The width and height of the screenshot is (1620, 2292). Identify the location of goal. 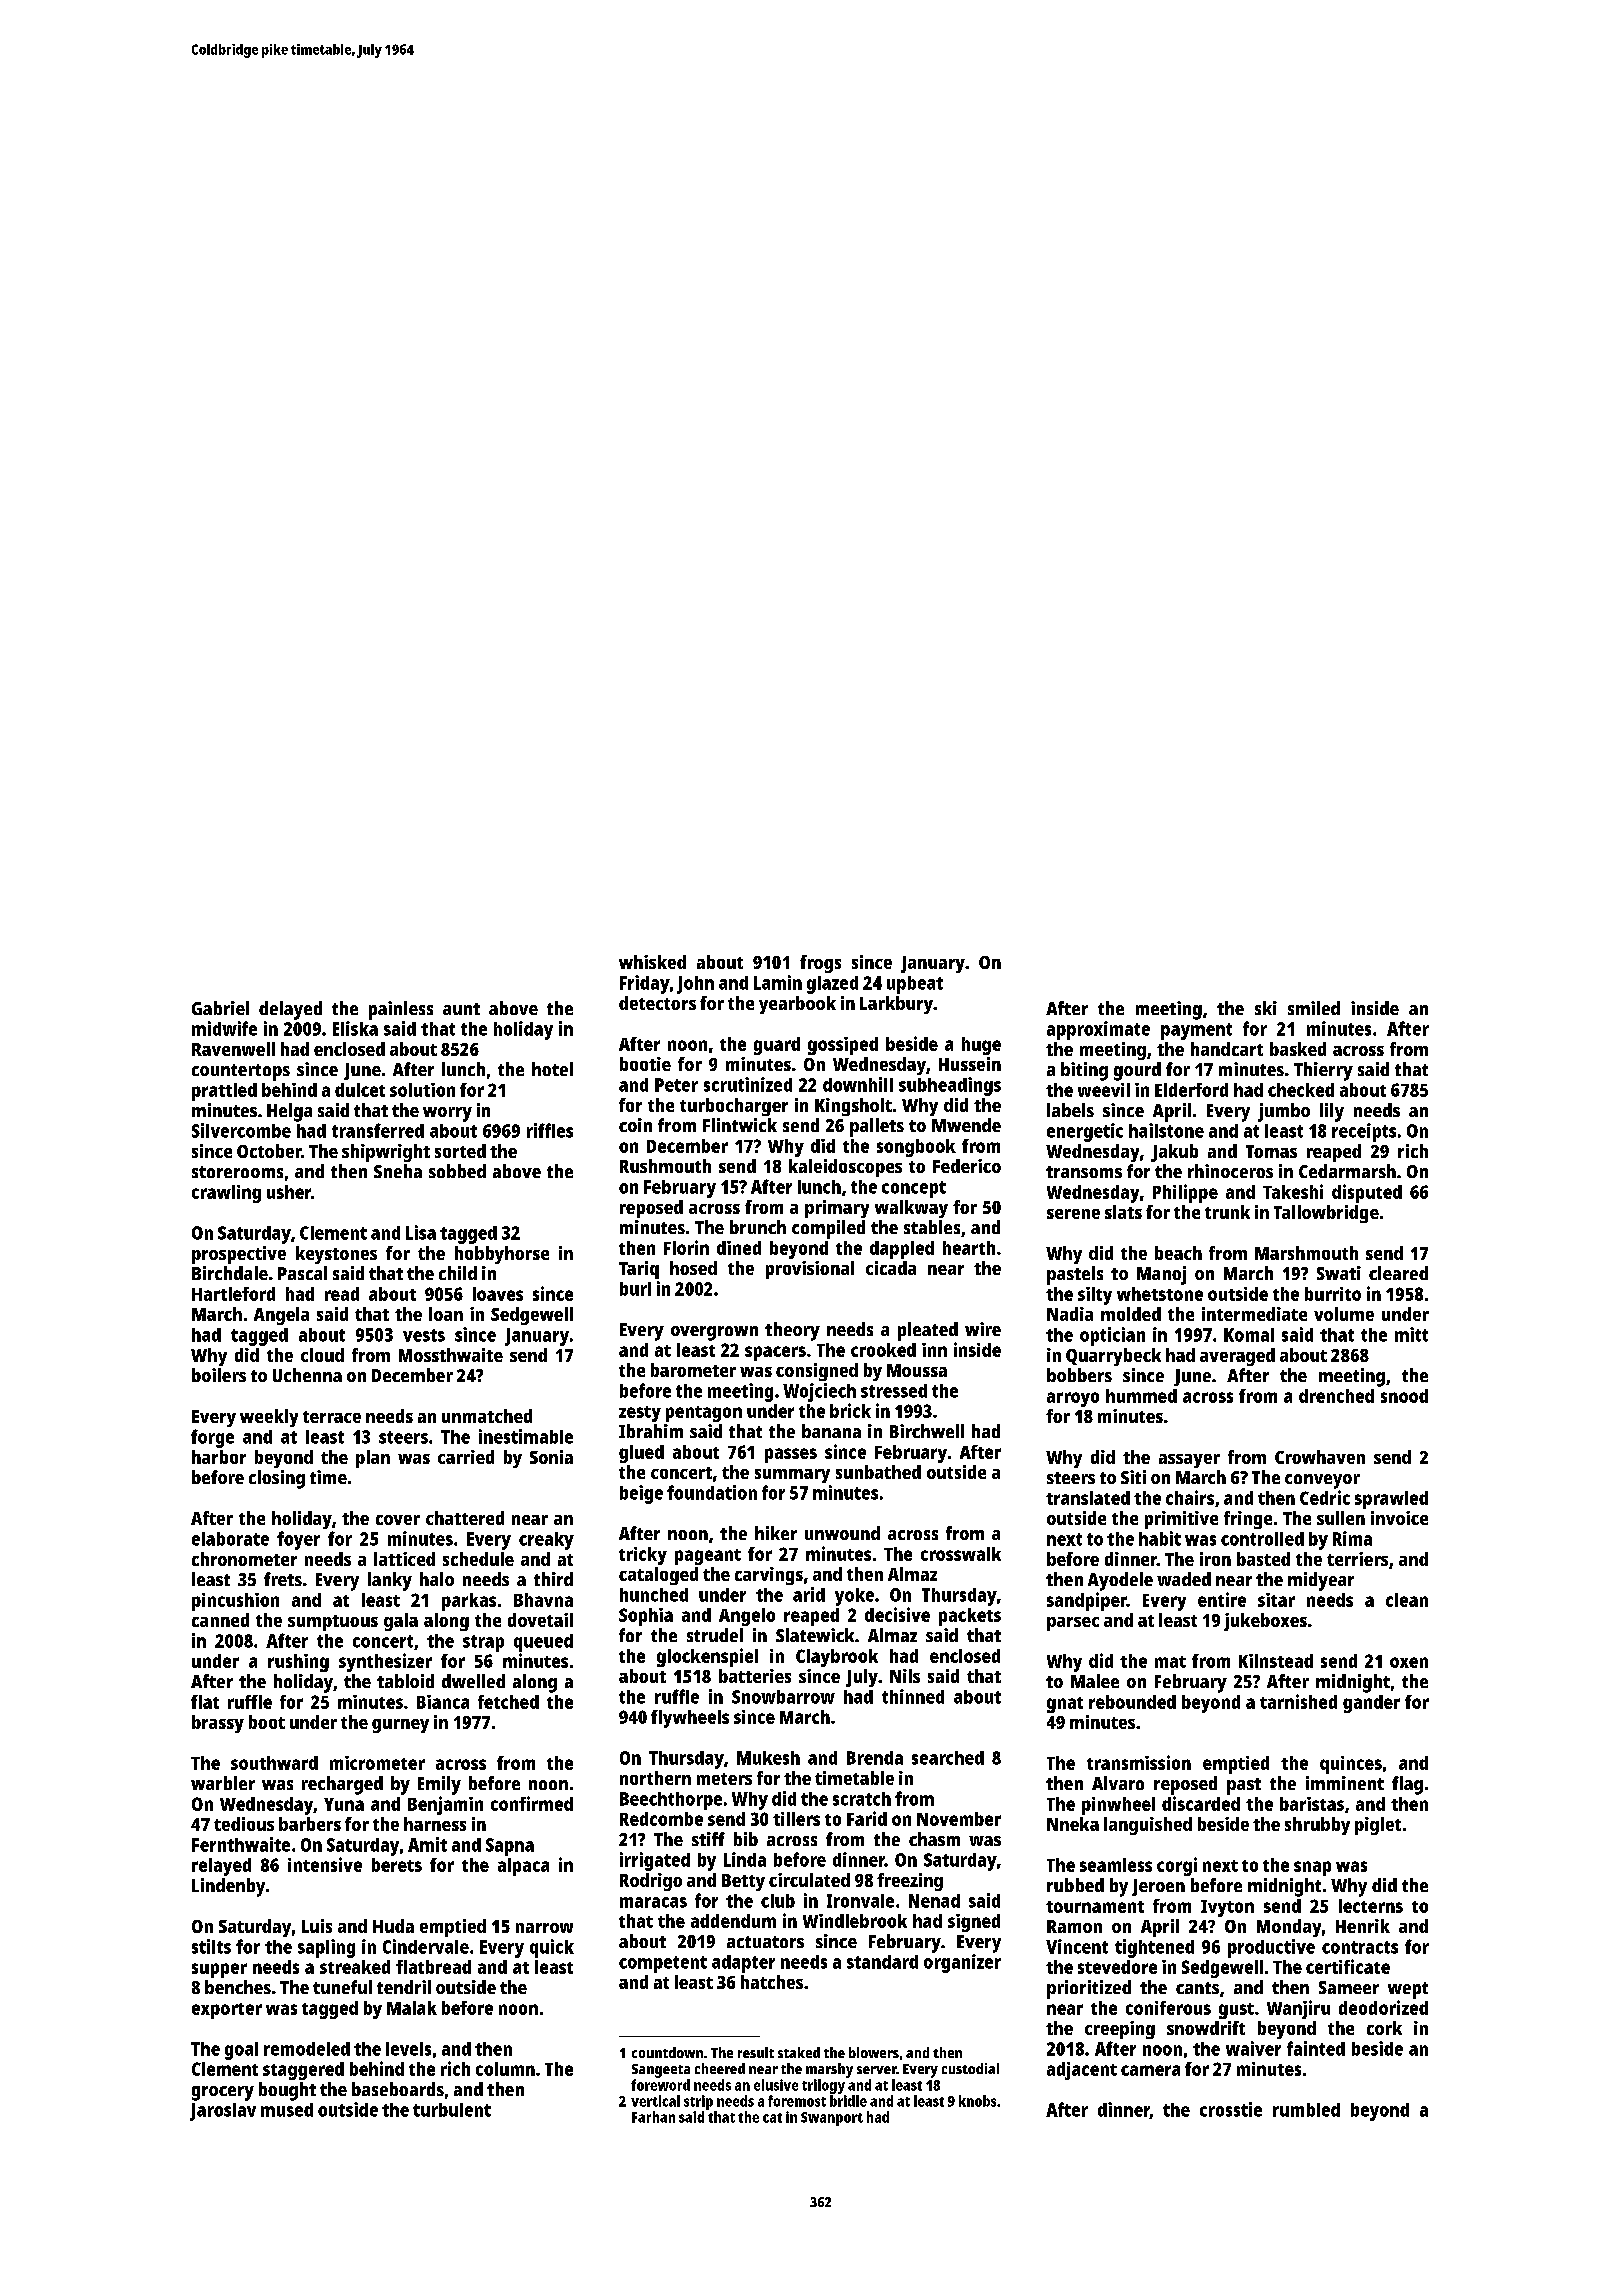
(241, 2051).
